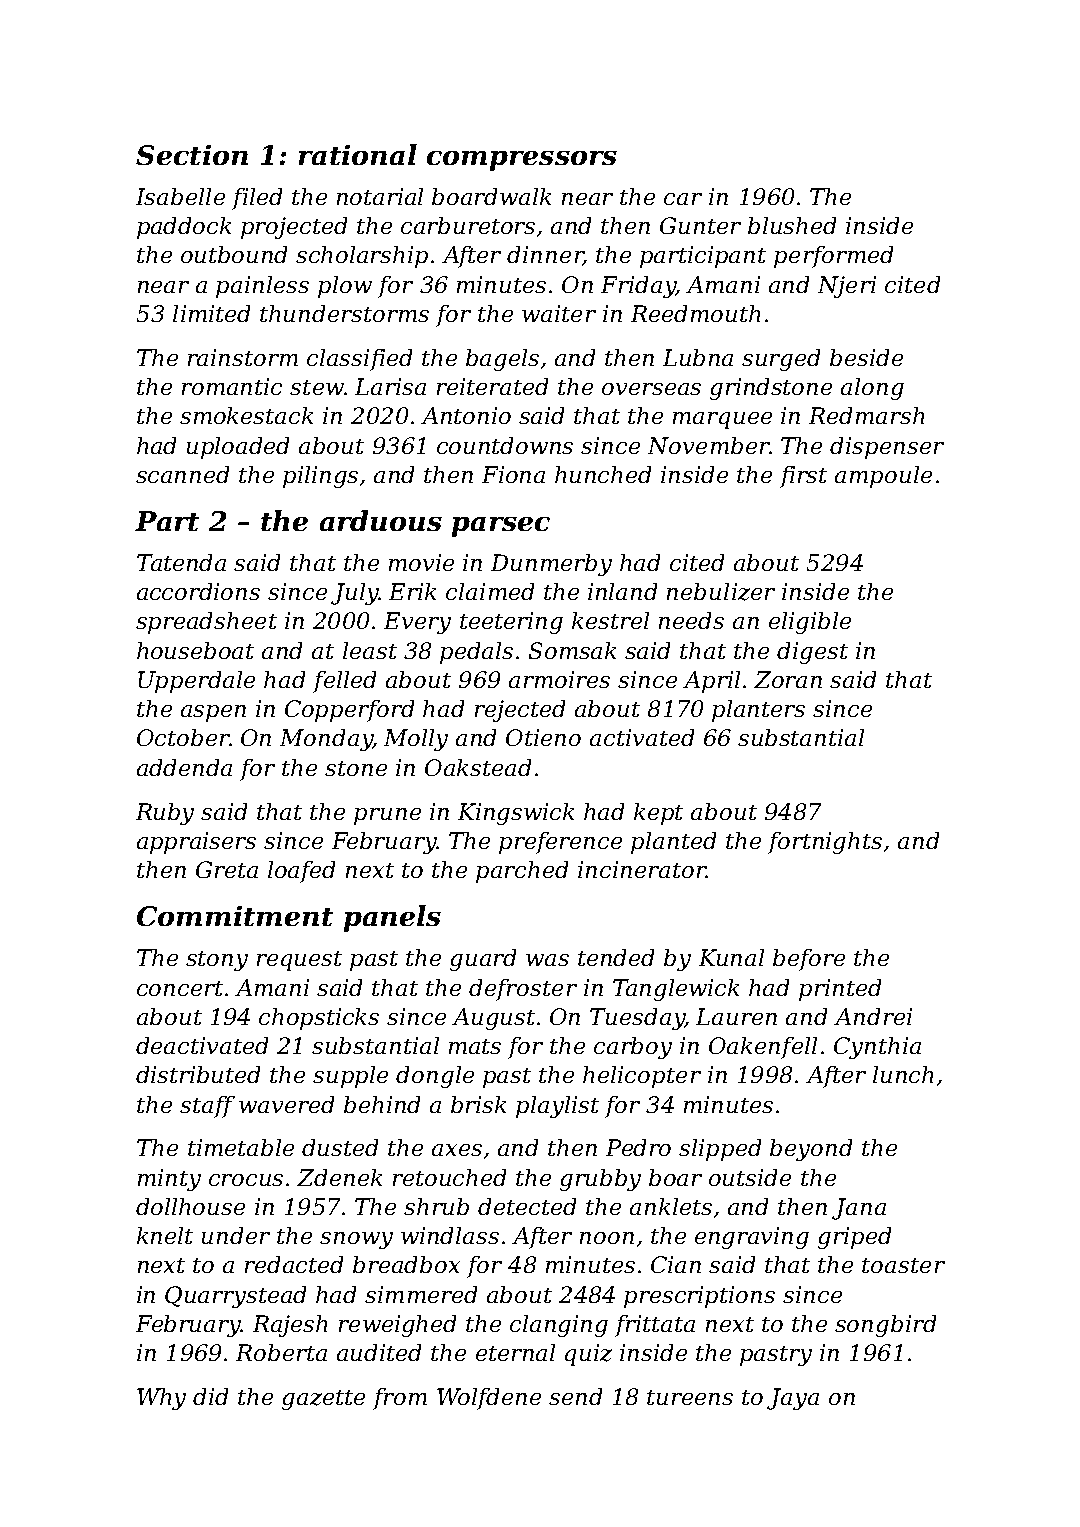  What do you see at coordinates (812, 653) in the image?
I see `digest` at bounding box center [812, 653].
